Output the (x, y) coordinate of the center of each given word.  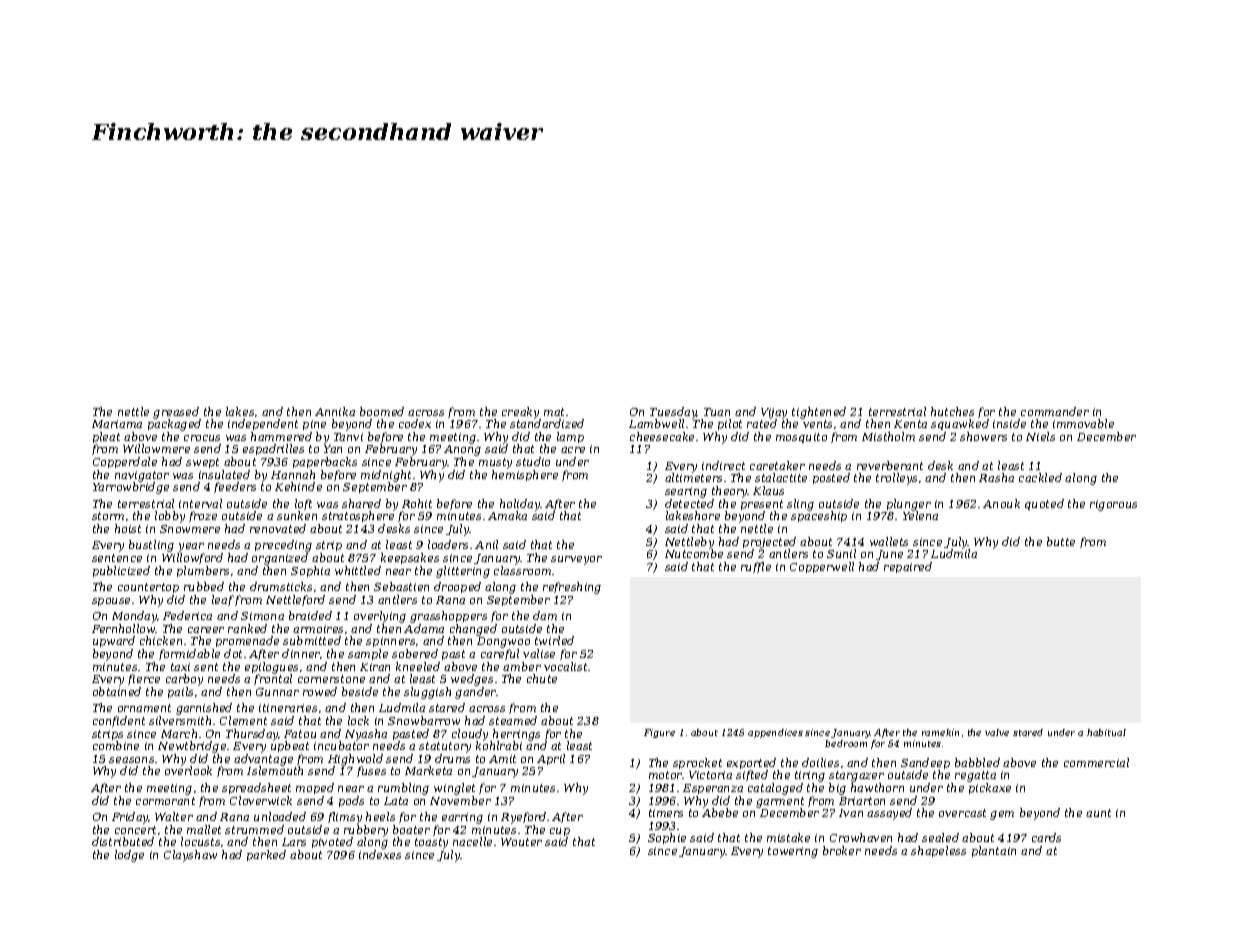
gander (476, 693)
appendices (775, 733)
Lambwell (656, 423)
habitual (1106, 732)
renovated (278, 528)
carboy (184, 680)
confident (119, 721)
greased (176, 413)
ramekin (940, 732)
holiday (520, 505)
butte (1061, 541)
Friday (130, 818)
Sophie (667, 838)
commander (1055, 411)
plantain (994, 851)
